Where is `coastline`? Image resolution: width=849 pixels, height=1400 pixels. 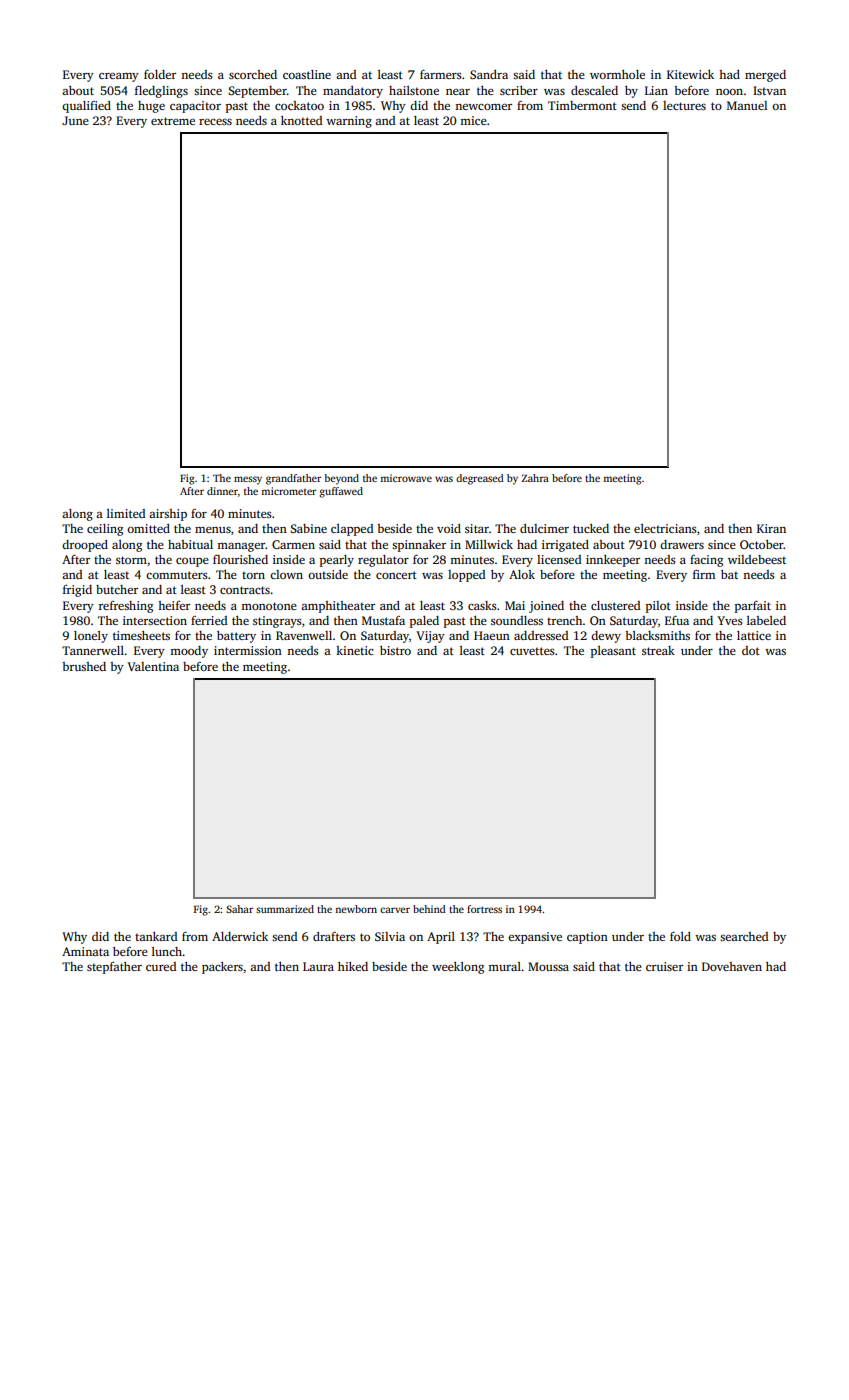
coastline is located at coordinates (307, 74).
